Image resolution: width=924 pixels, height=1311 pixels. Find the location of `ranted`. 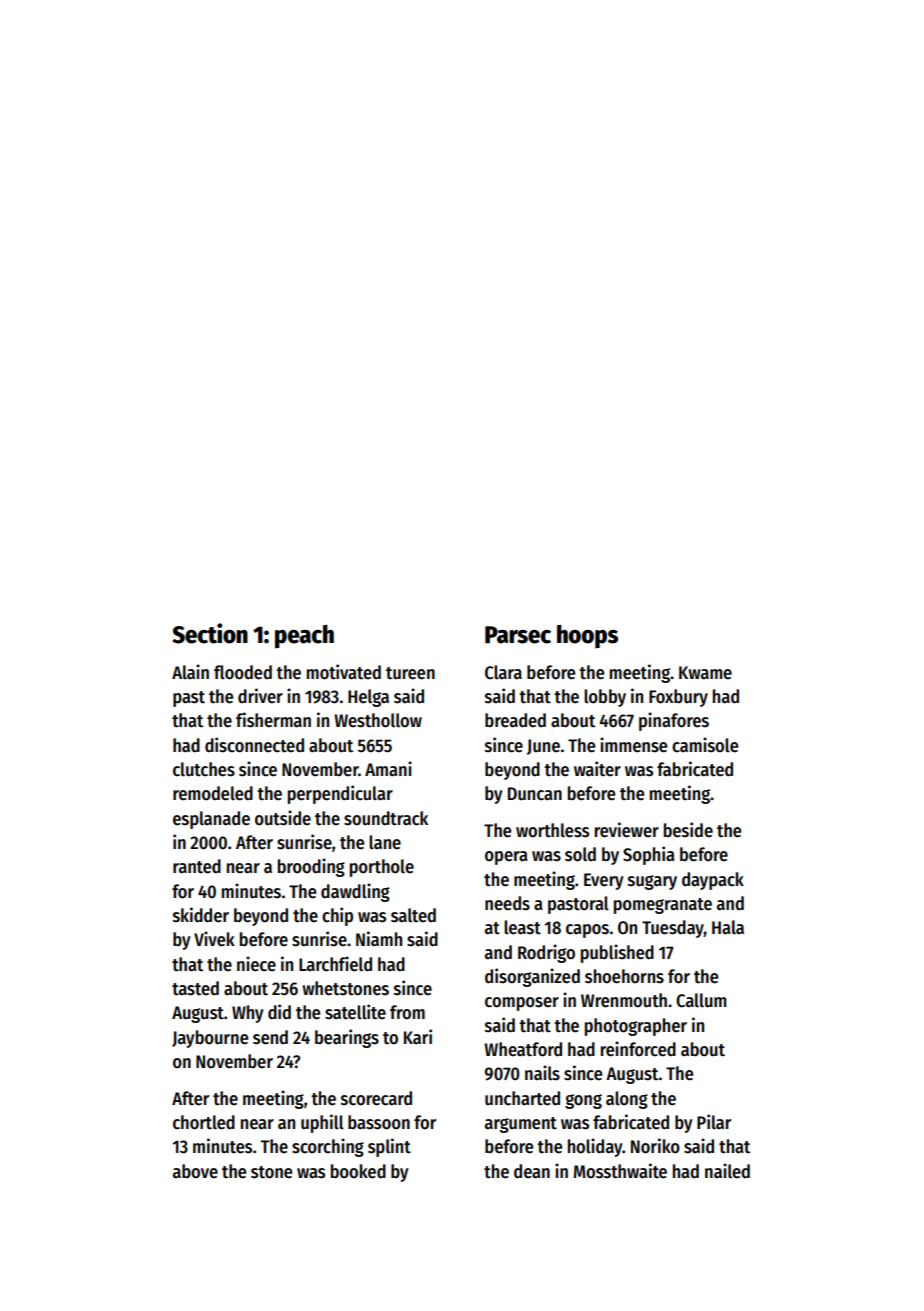

ranted is located at coordinates (197, 866).
